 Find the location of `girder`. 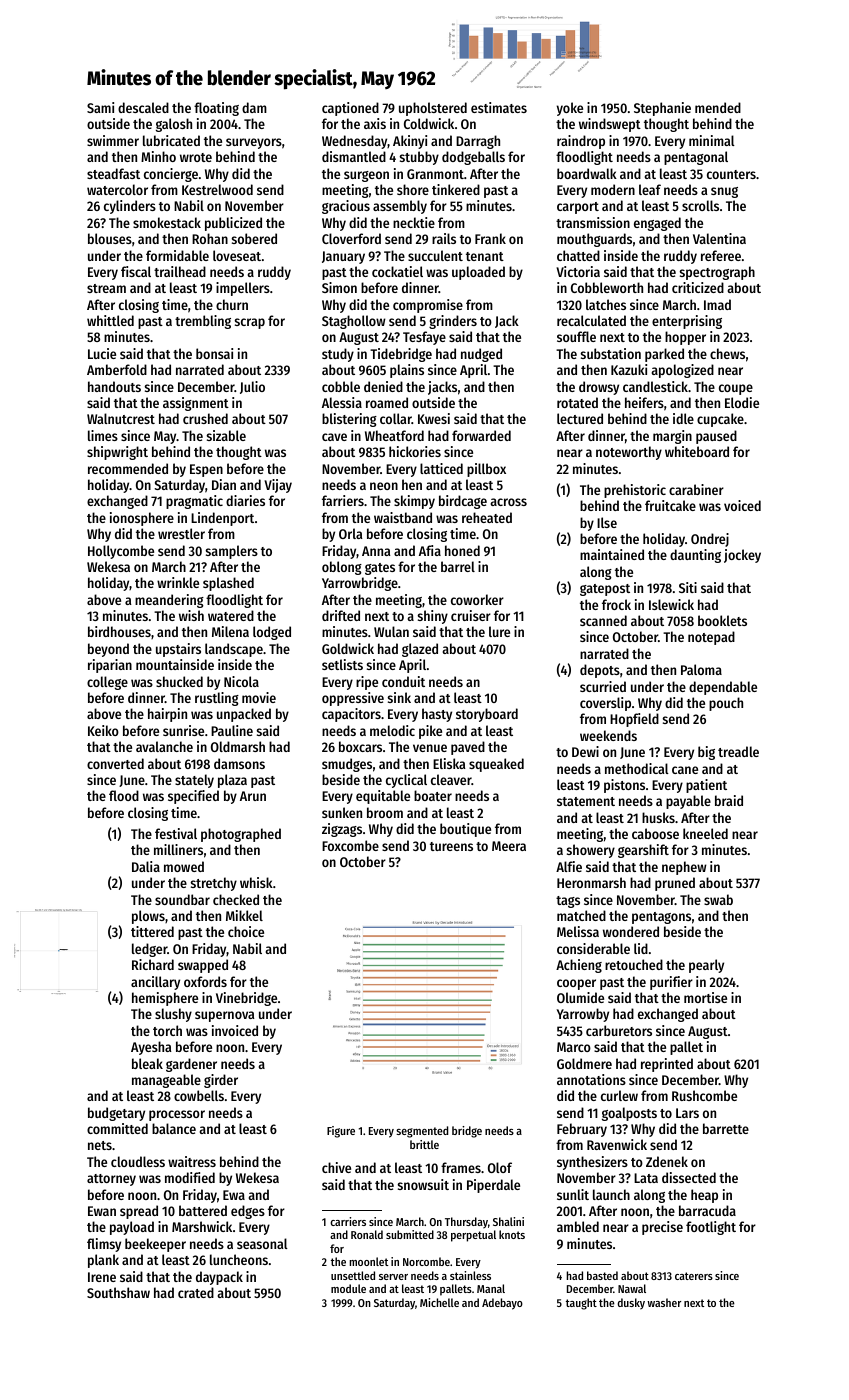

girder is located at coordinates (221, 1081).
